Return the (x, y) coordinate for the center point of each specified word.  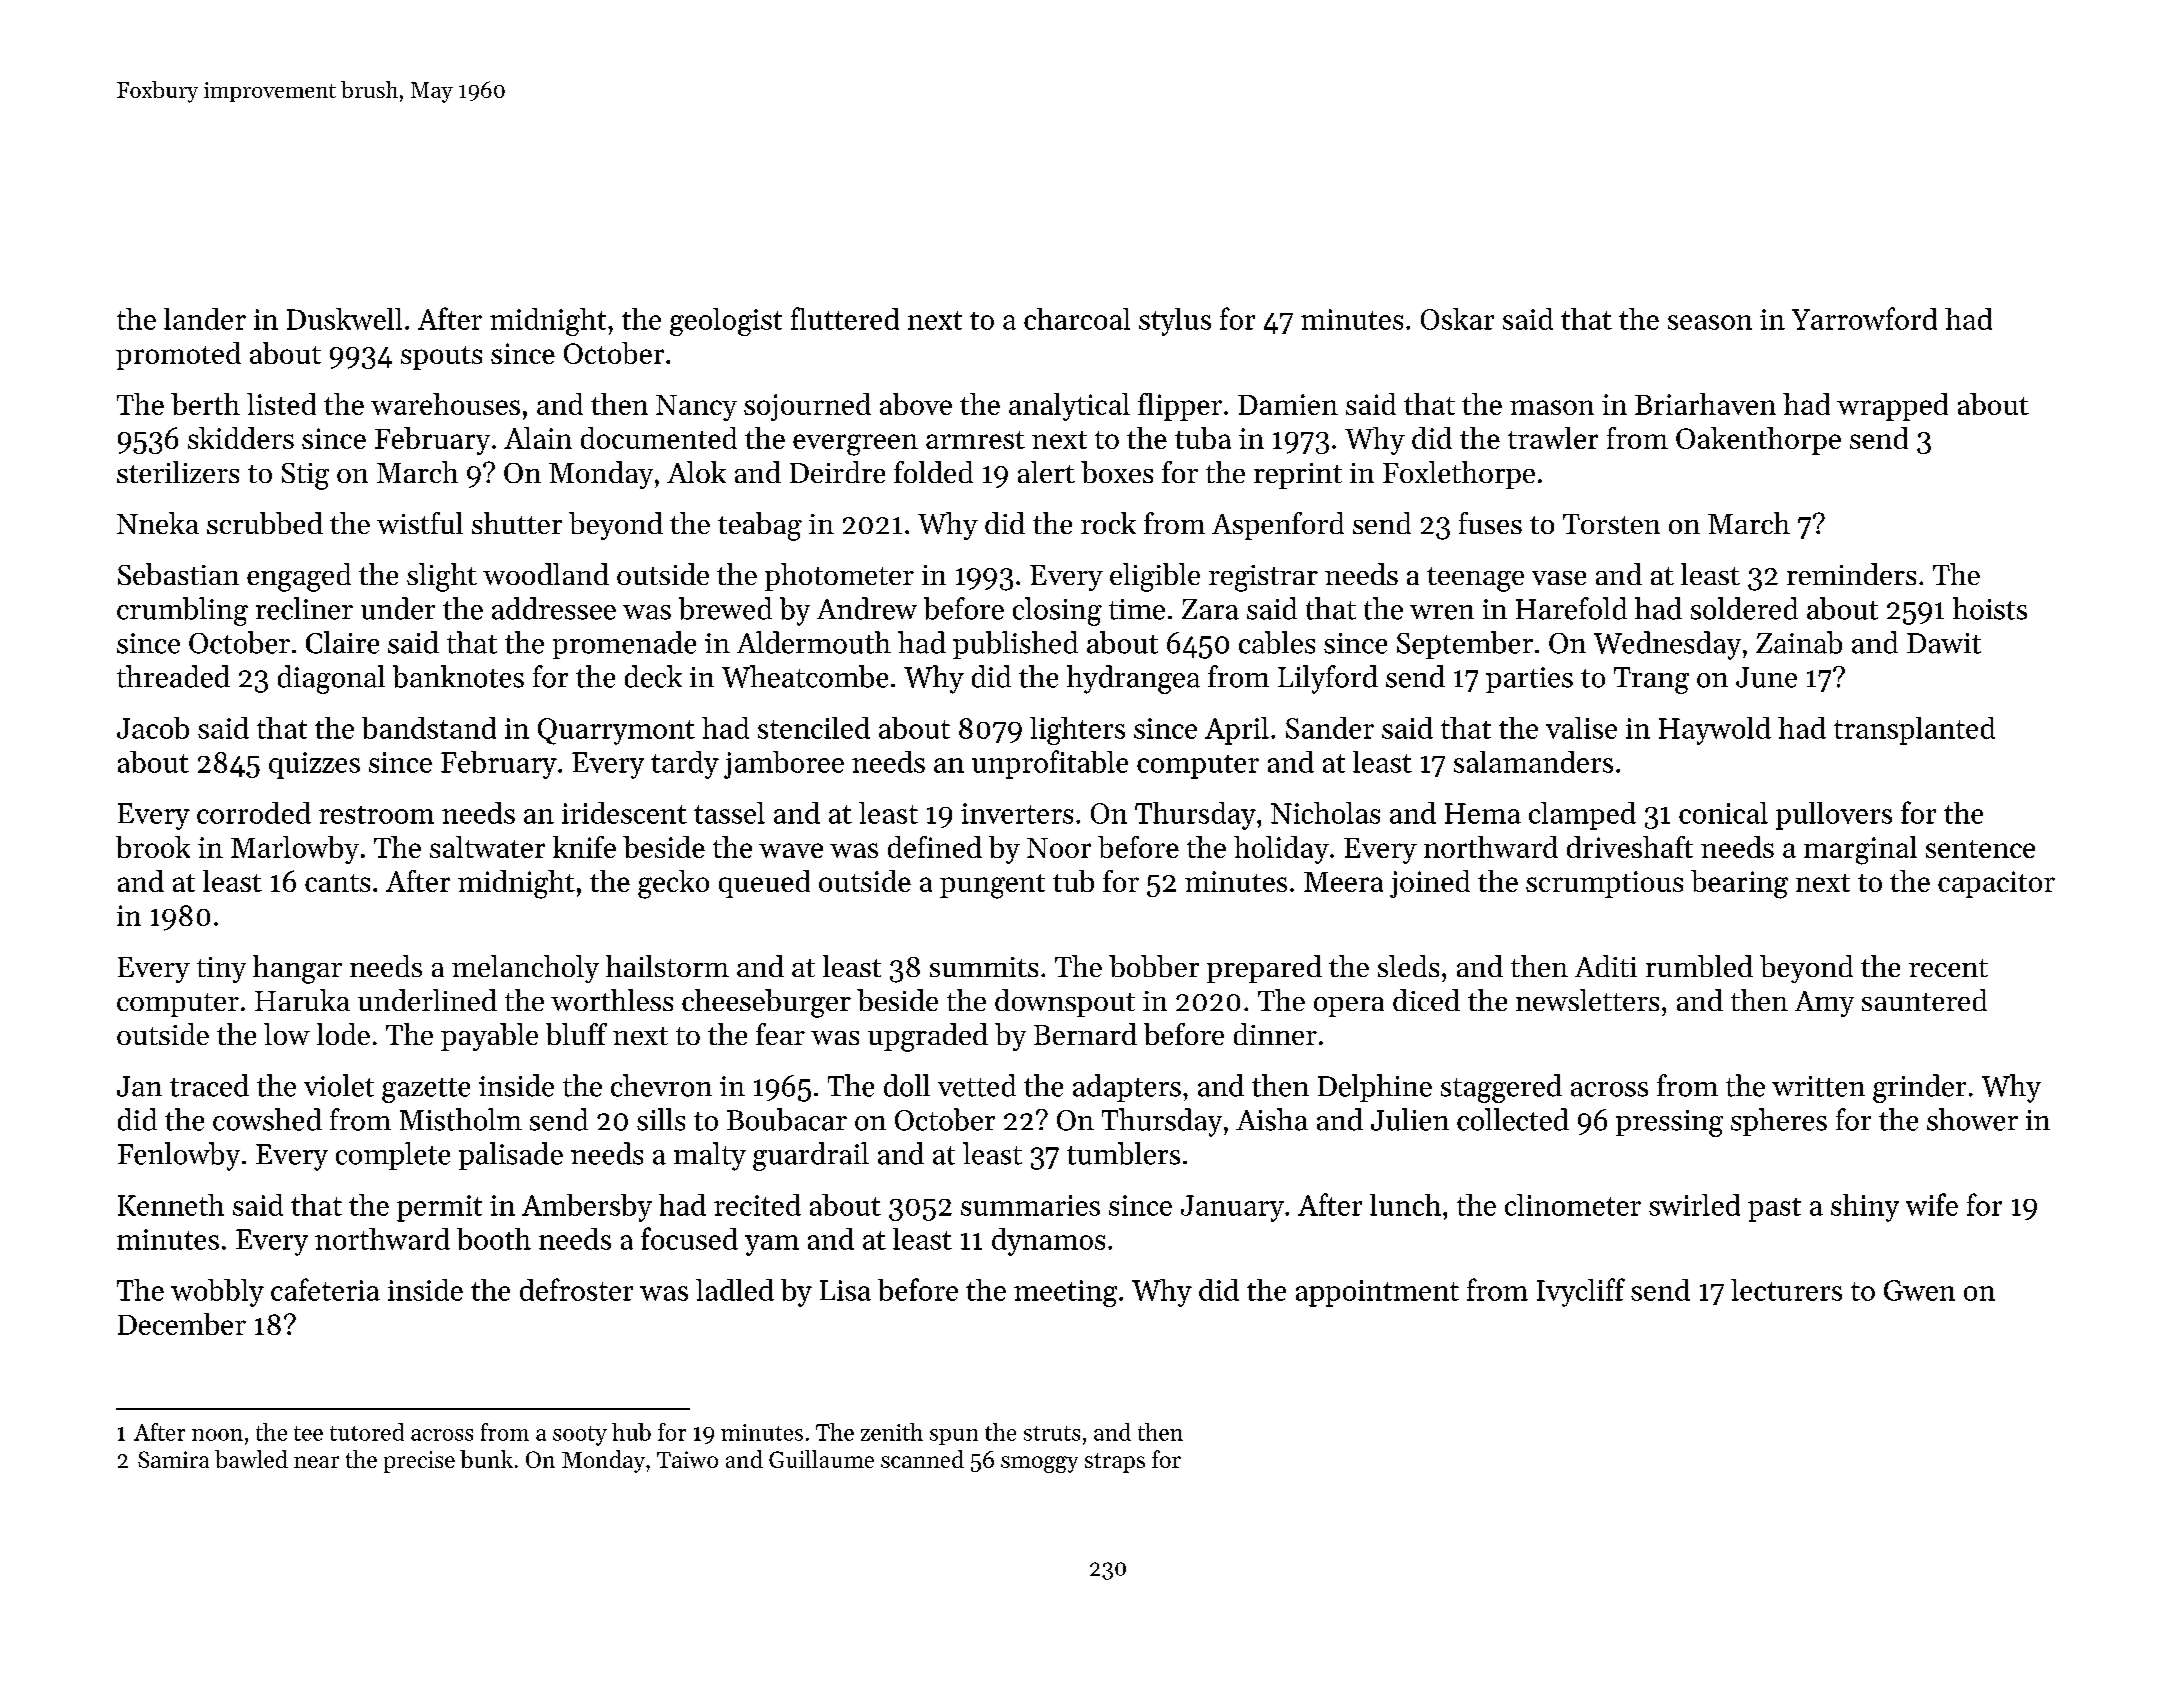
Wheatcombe (805, 676)
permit (439, 1208)
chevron (661, 1085)
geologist (726, 322)
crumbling (182, 611)
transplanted (1914, 731)
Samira (173, 1459)
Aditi (1606, 966)
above (916, 404)
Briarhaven (1705, 404)
